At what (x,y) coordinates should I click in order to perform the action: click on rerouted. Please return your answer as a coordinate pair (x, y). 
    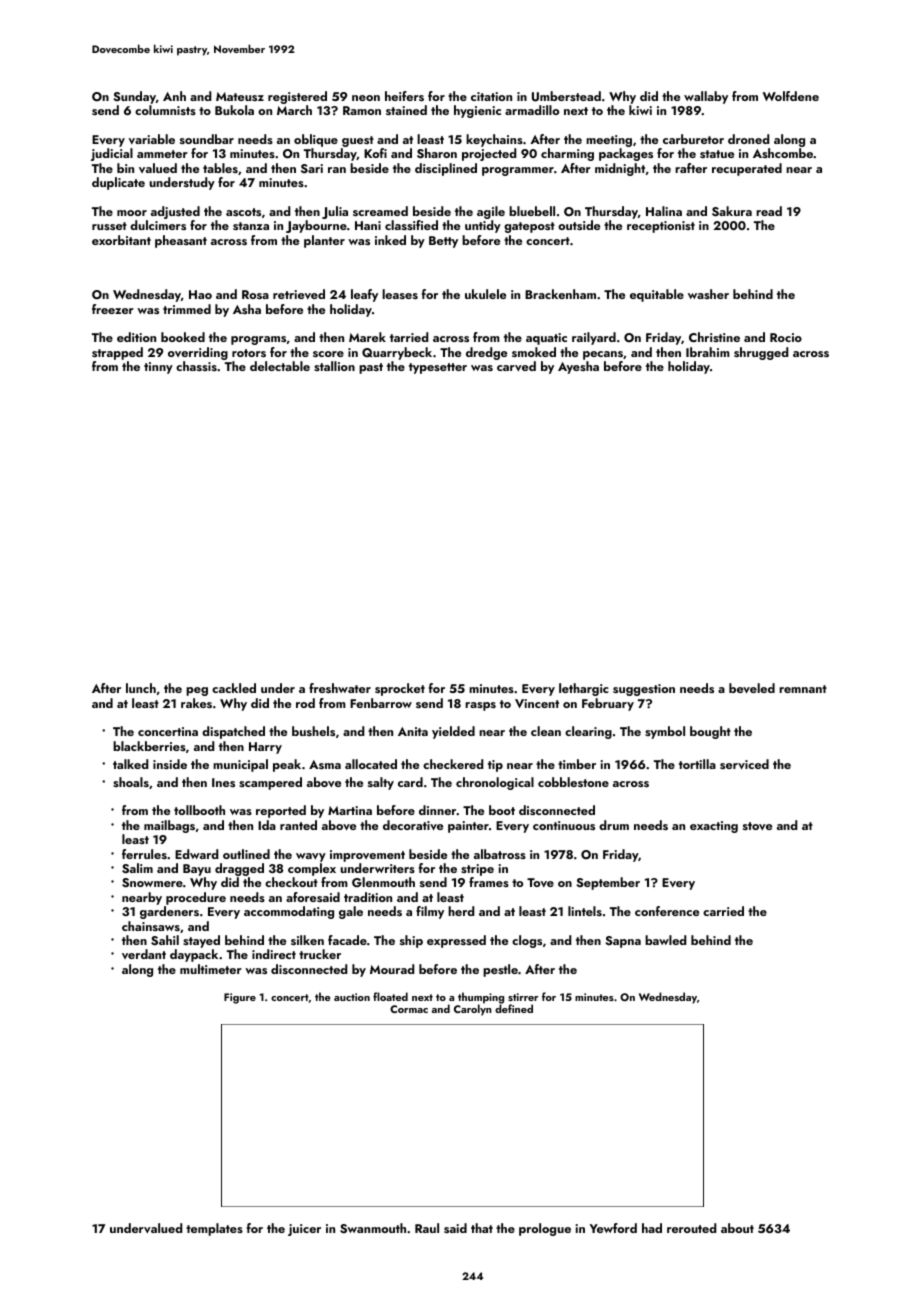
    Looking at the image, I should click on (691, 1228).
